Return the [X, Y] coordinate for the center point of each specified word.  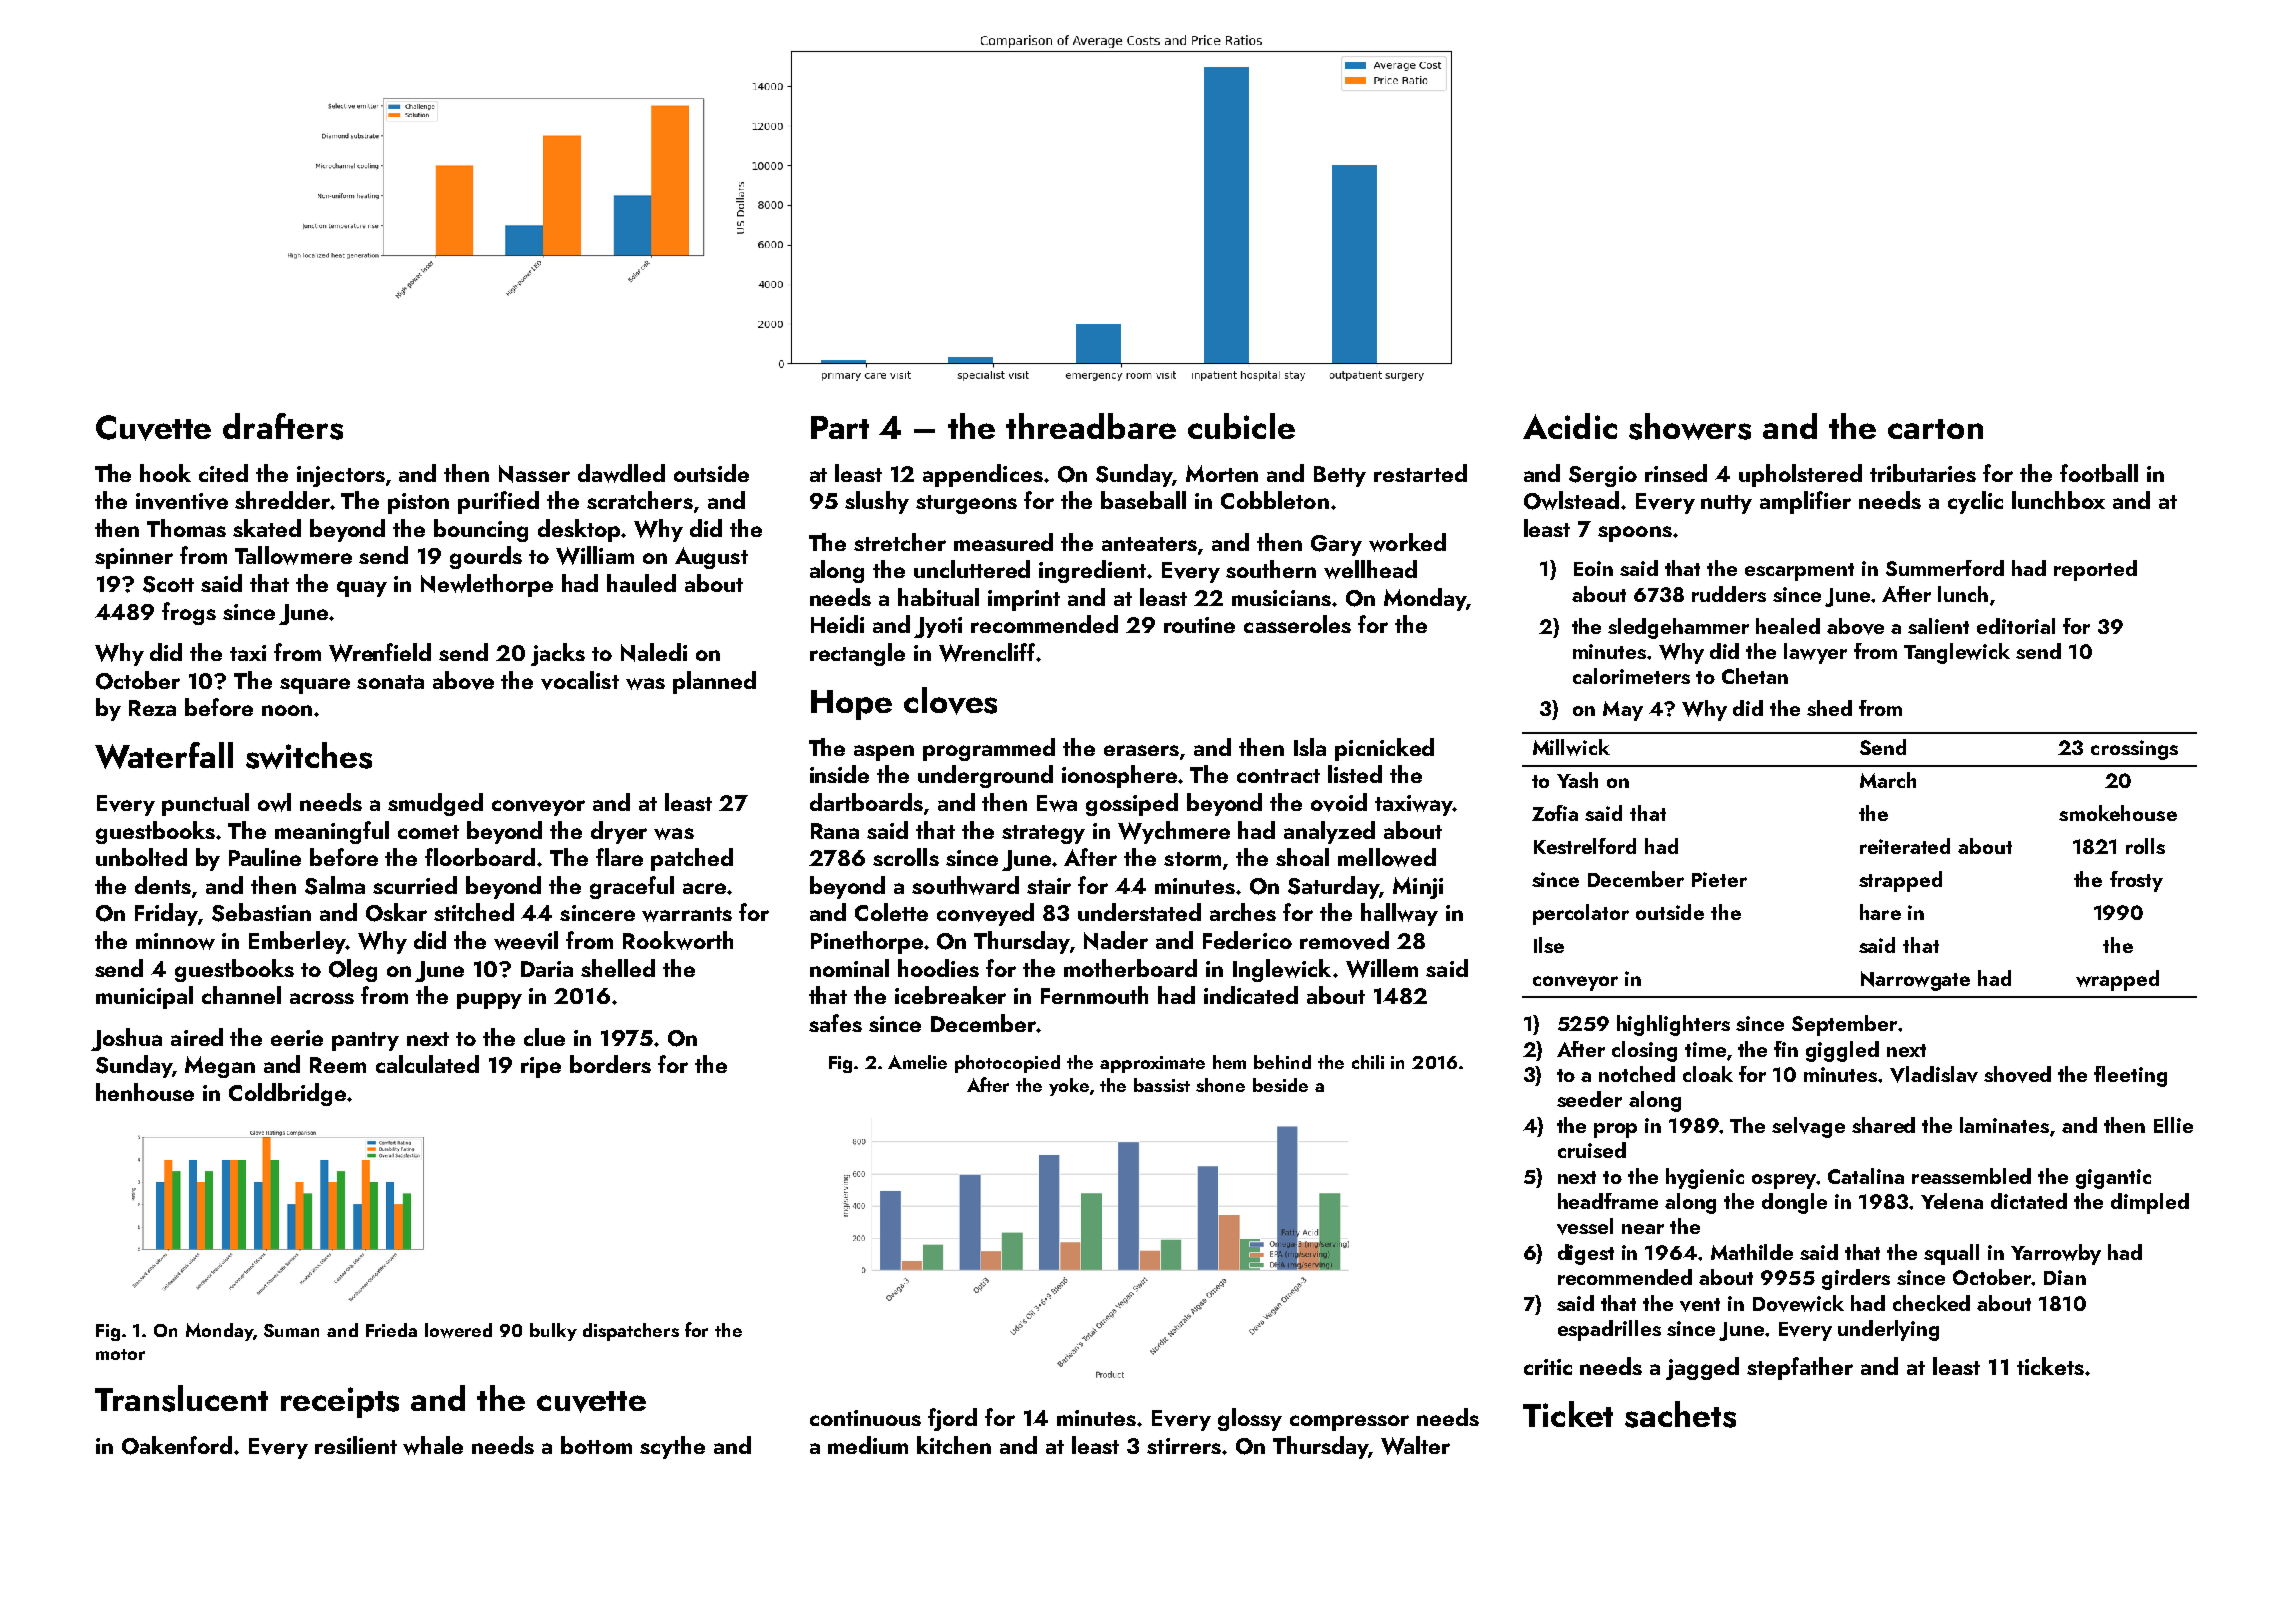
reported [2095, 570]
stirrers [1184, 1446]
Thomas [186, 528]
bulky [553, 1332]
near [1643, 1229]
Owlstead [1571, 500]
